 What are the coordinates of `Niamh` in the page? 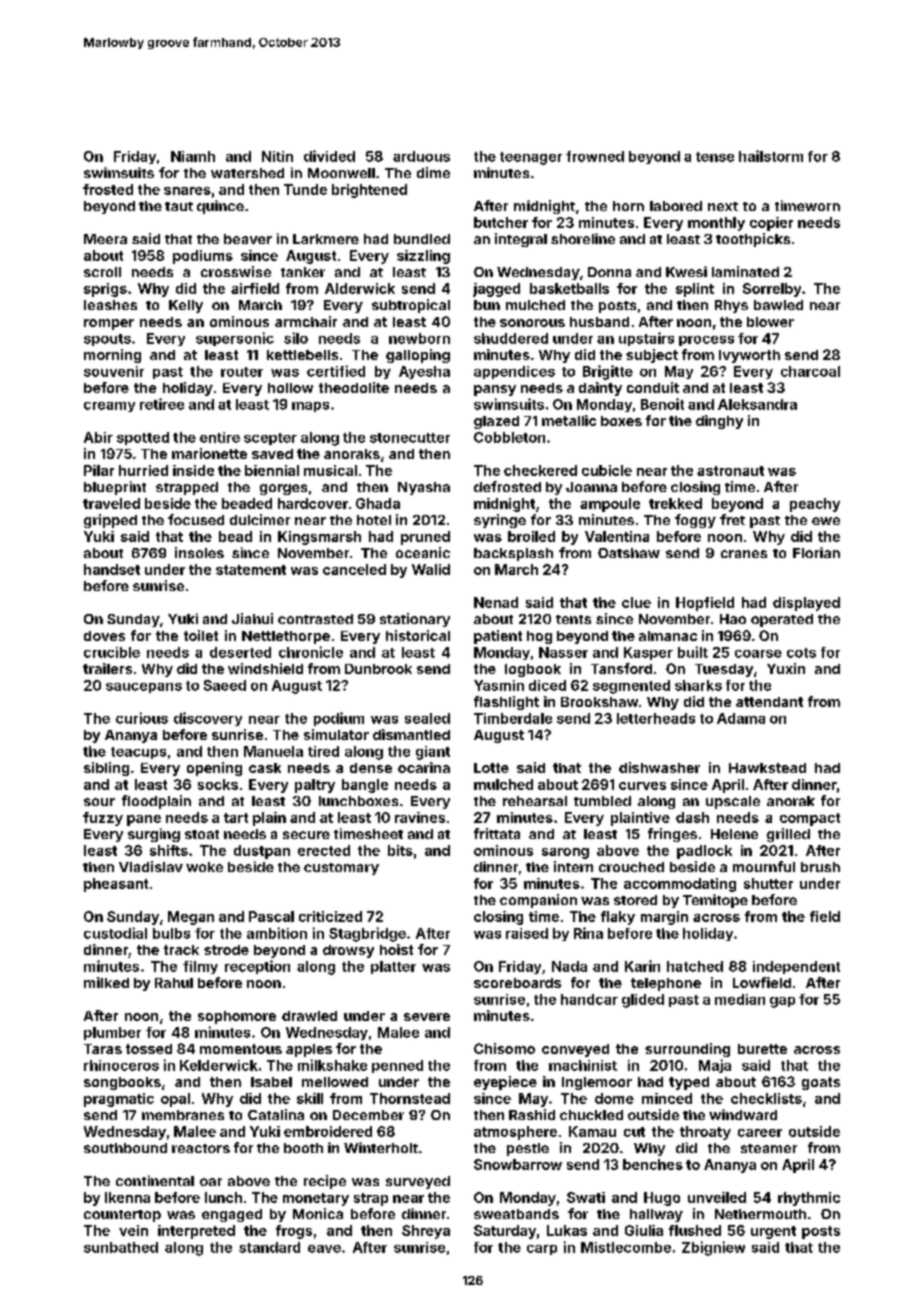 It's located at (193, 156).
